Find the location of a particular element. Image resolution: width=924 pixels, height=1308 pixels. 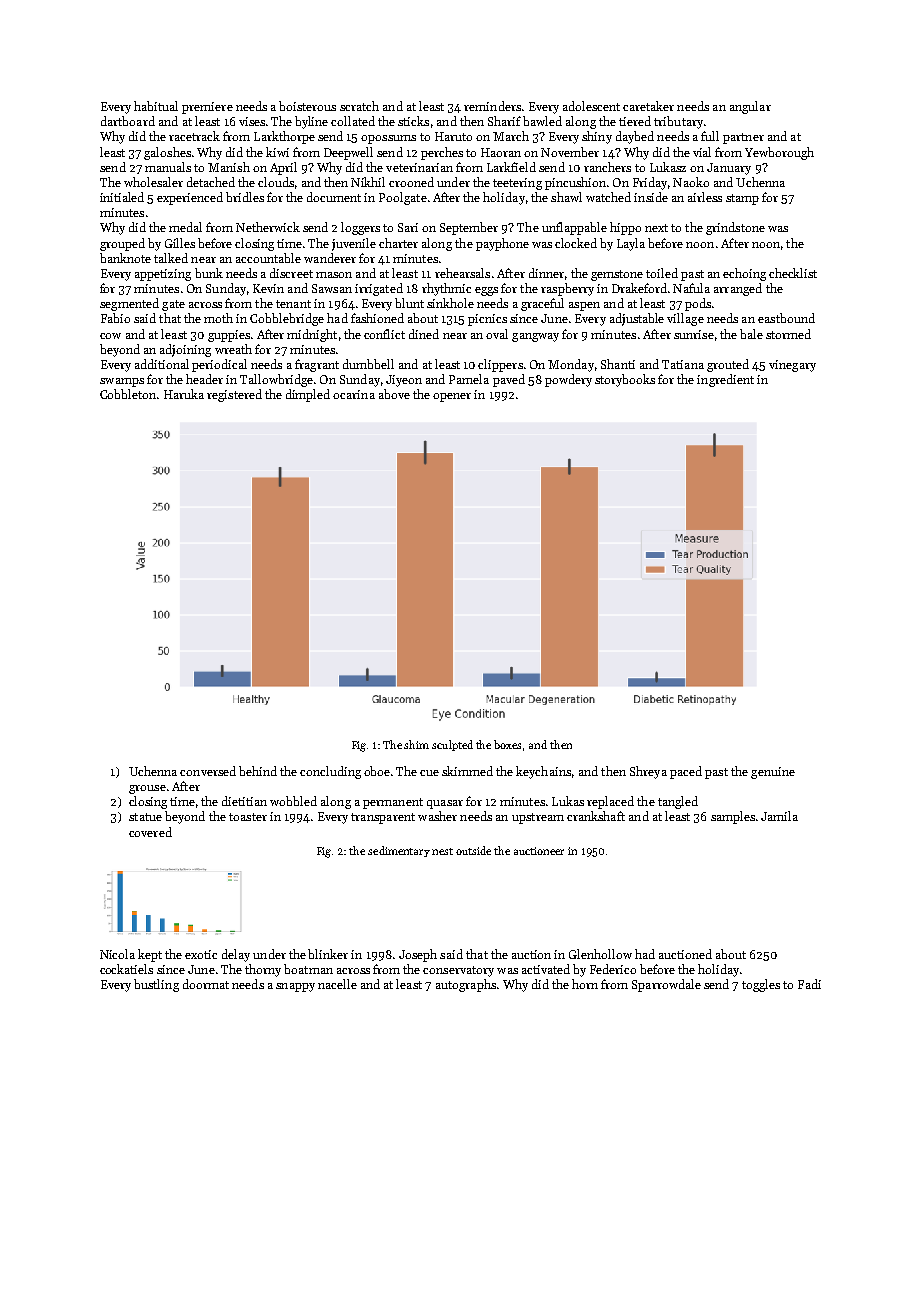

ingredient is located at coordinates (725, 380).
